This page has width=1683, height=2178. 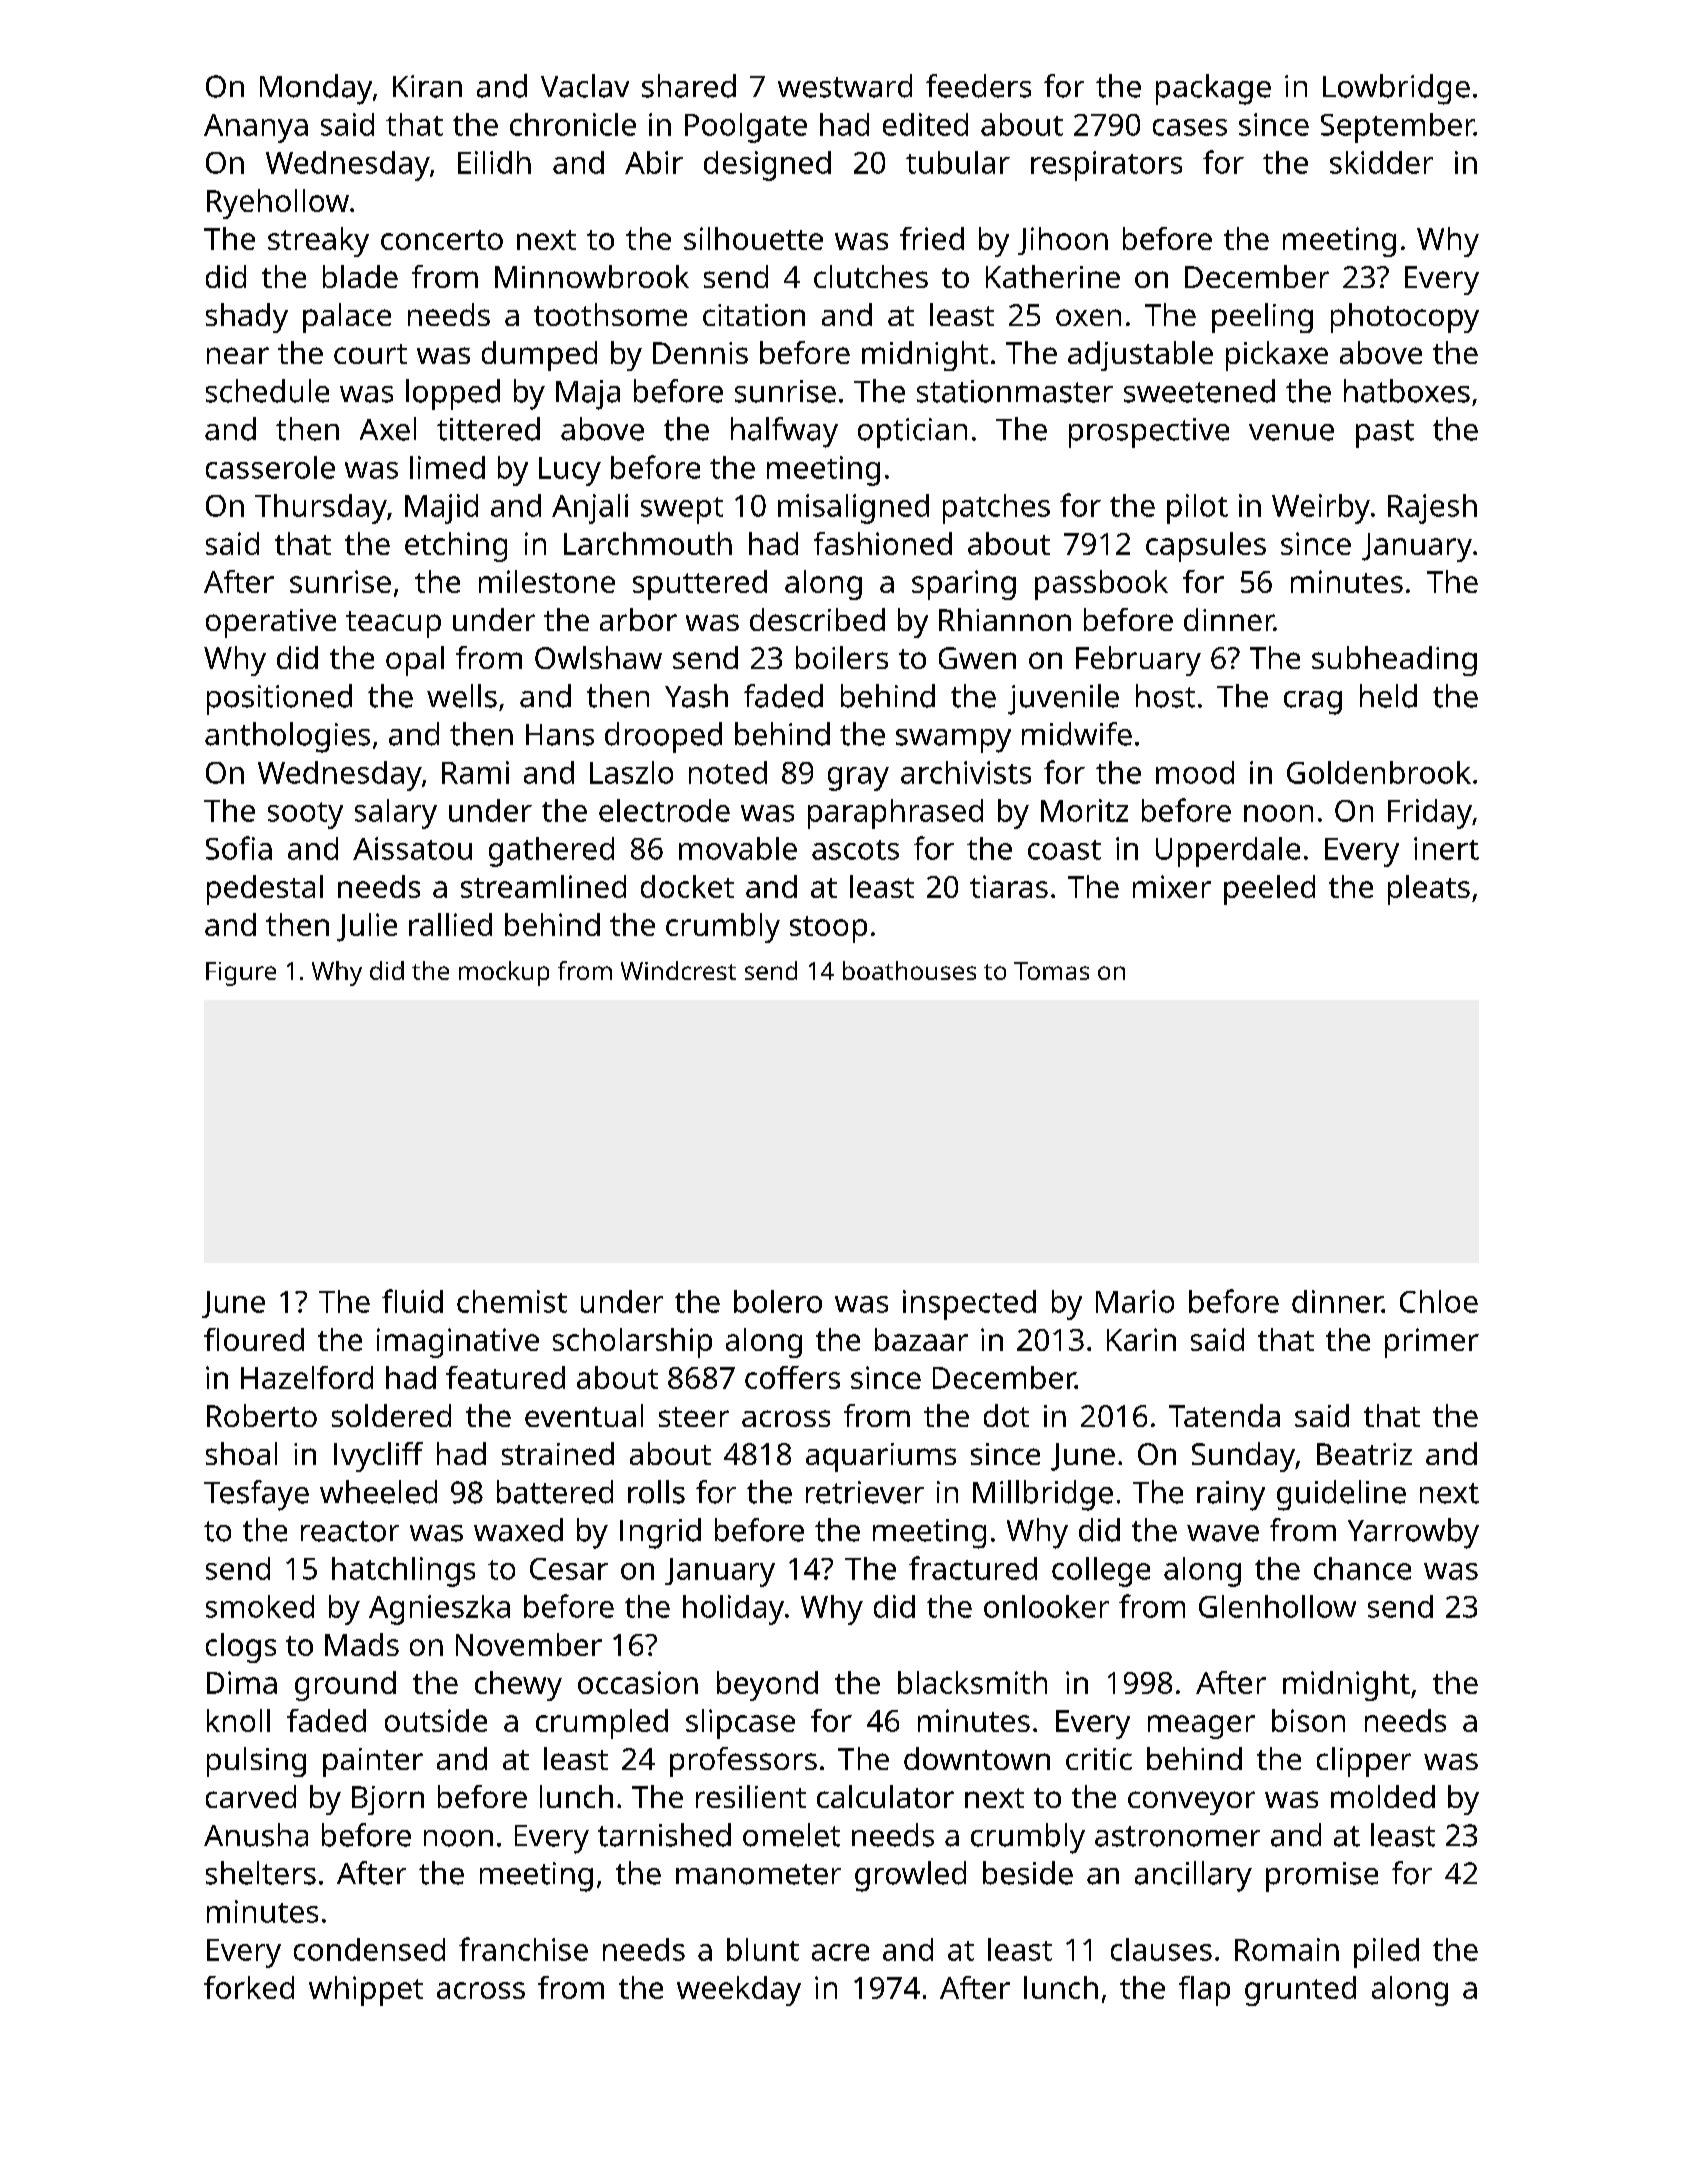 I want to click on Eilidh, so click(x=494, y=162).
